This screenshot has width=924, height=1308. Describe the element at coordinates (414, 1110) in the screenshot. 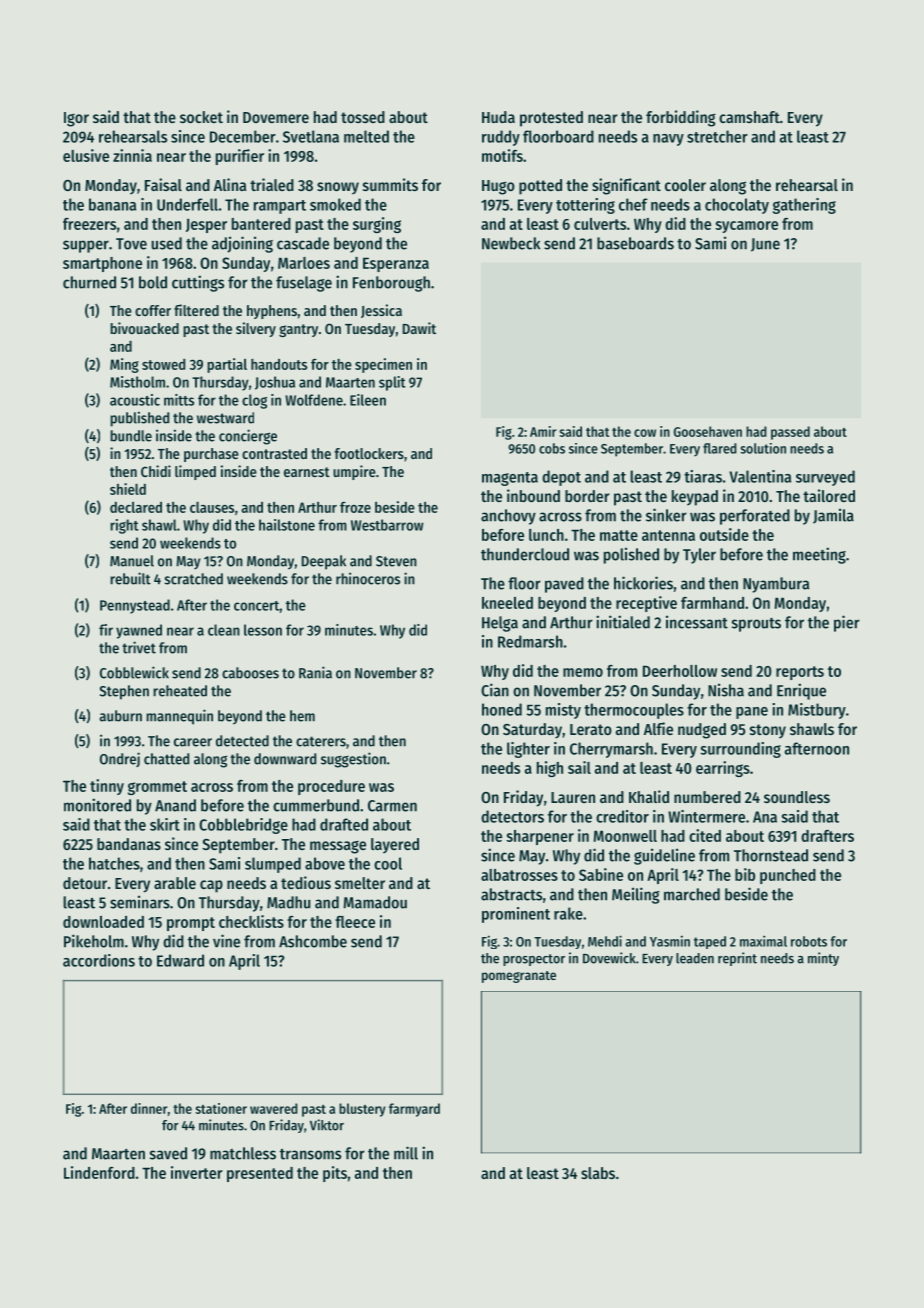

I see `farmyard` at that location.
